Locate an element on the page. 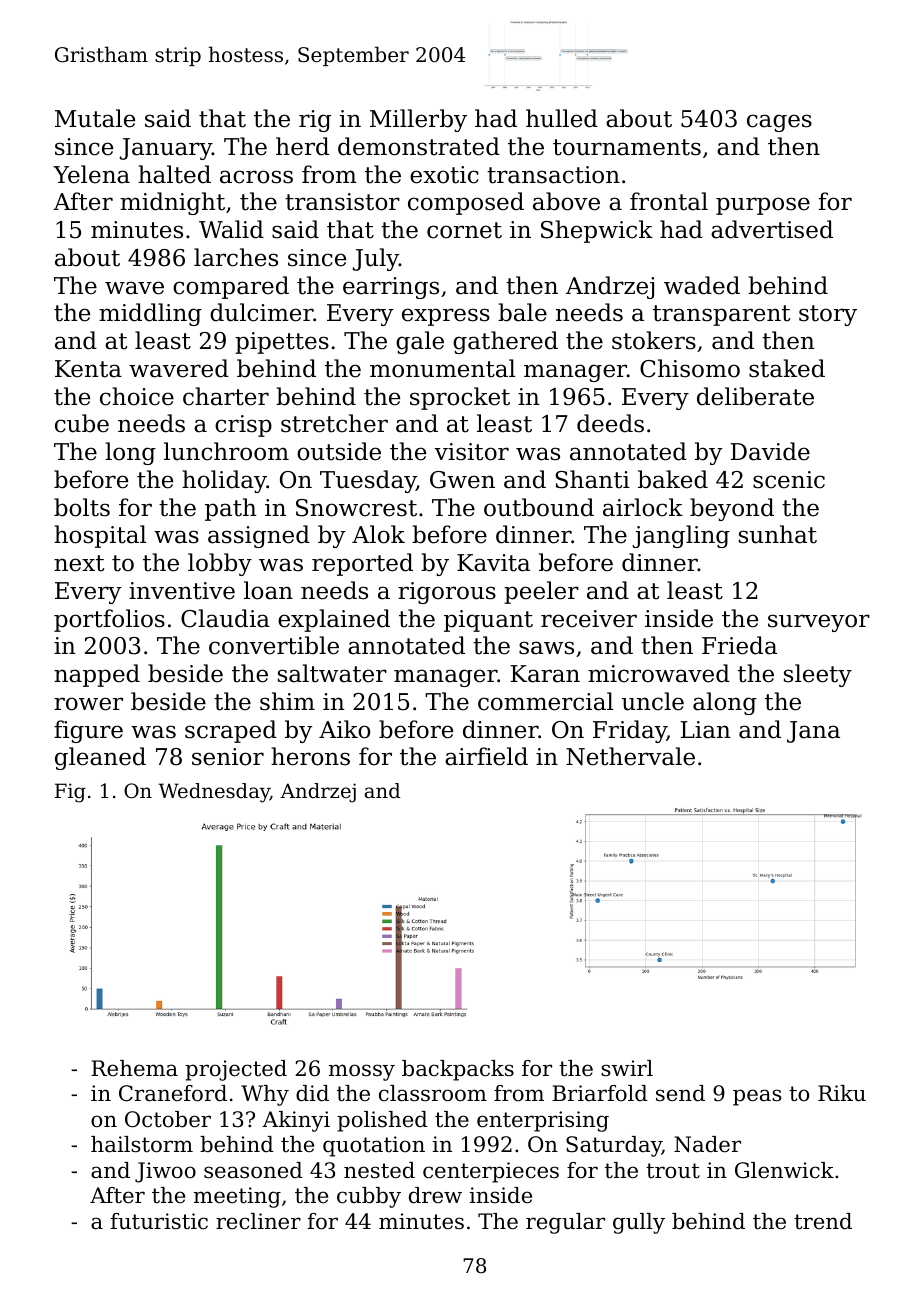  advertised is located at coordinates (772, 229).
